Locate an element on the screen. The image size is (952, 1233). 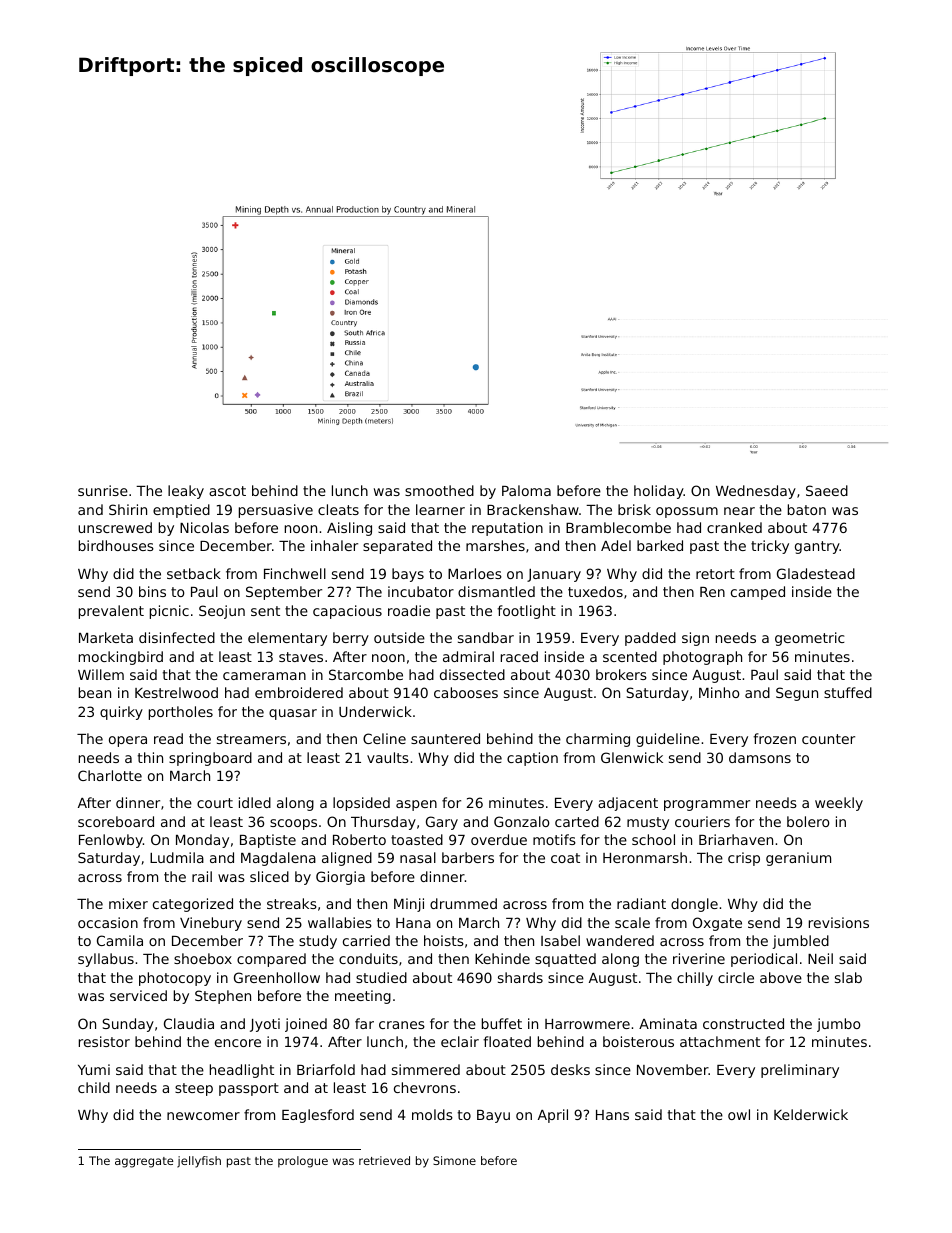
stuffed is located at coordinates (848, 692).
